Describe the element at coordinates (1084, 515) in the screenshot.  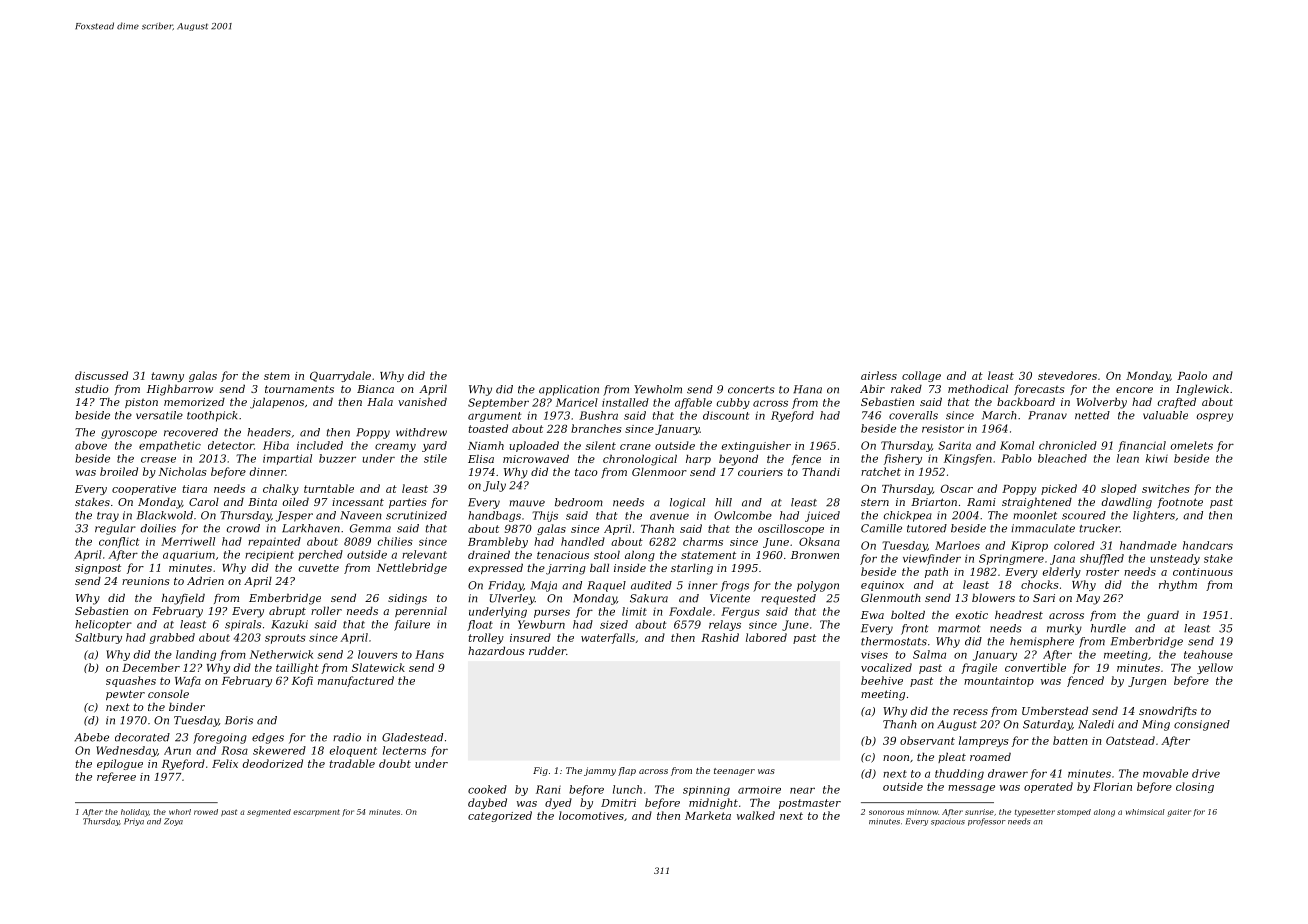
I see `scoured` at that location.
